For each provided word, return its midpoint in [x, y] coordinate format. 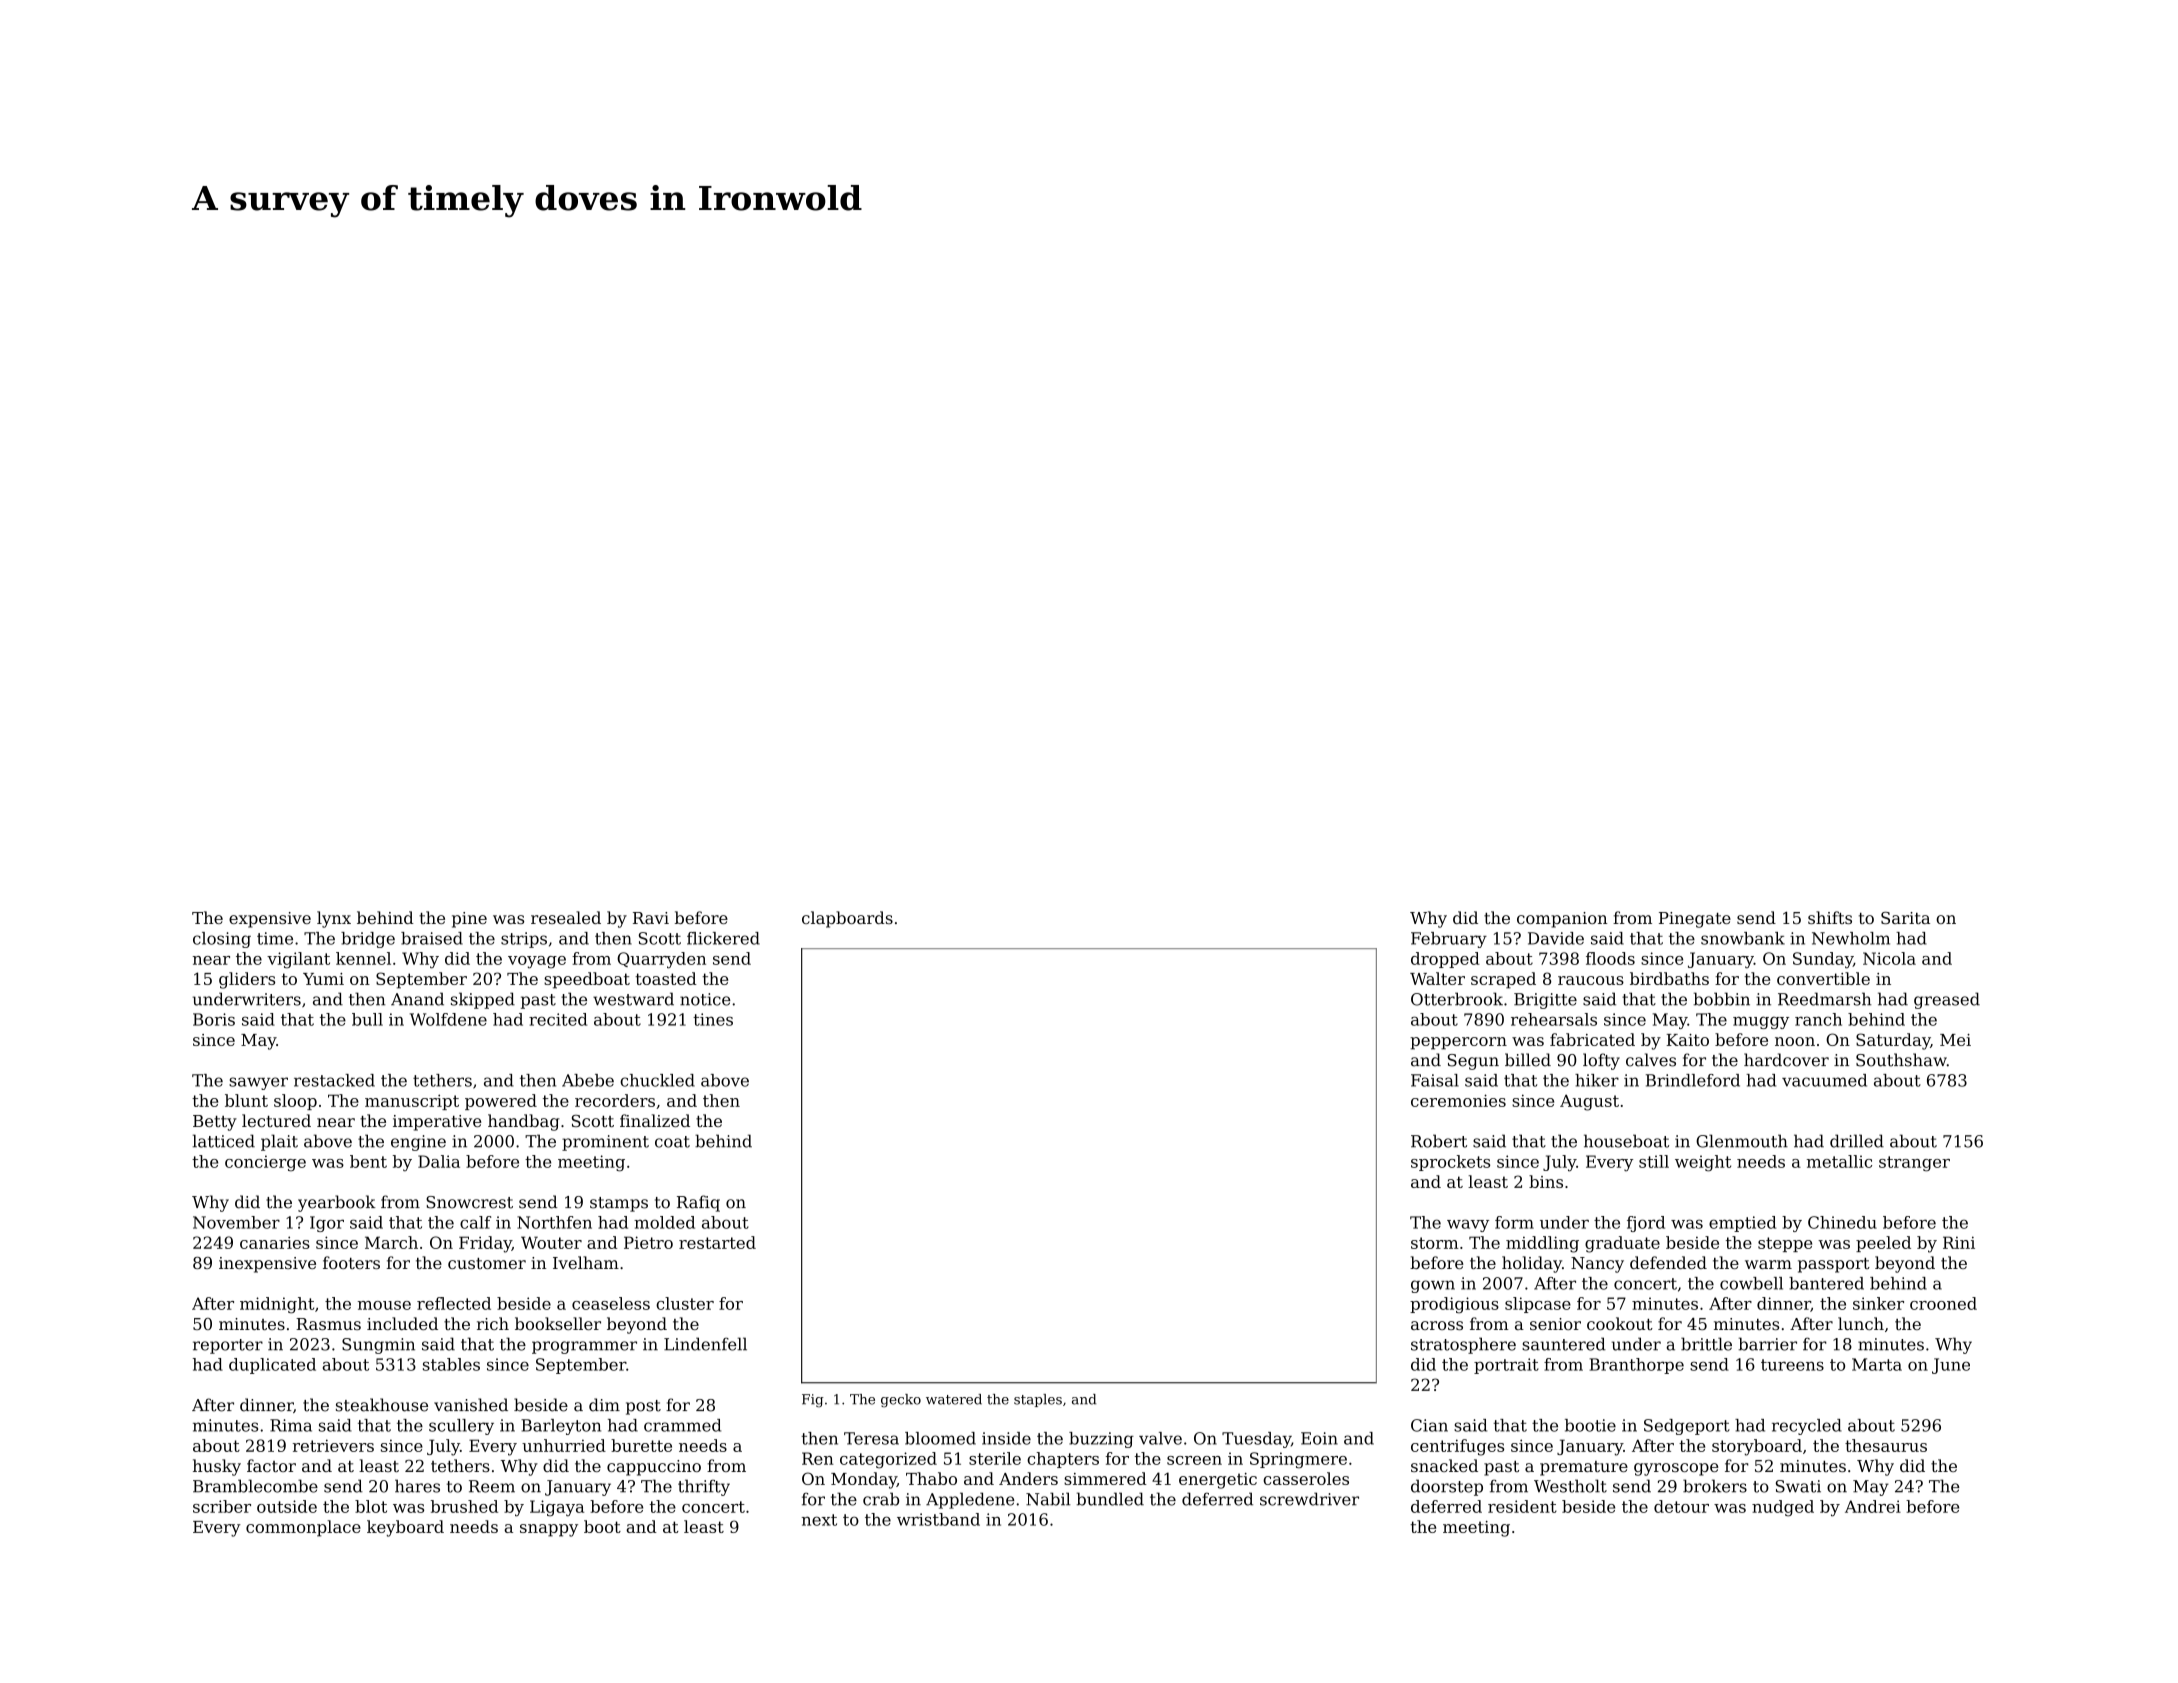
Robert [1439, 1141]
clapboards [847, 919]
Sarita [1905, 918]
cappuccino [654, 1468]
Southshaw [1901, 1060]
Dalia [439, 1161]
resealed [566, 917]
